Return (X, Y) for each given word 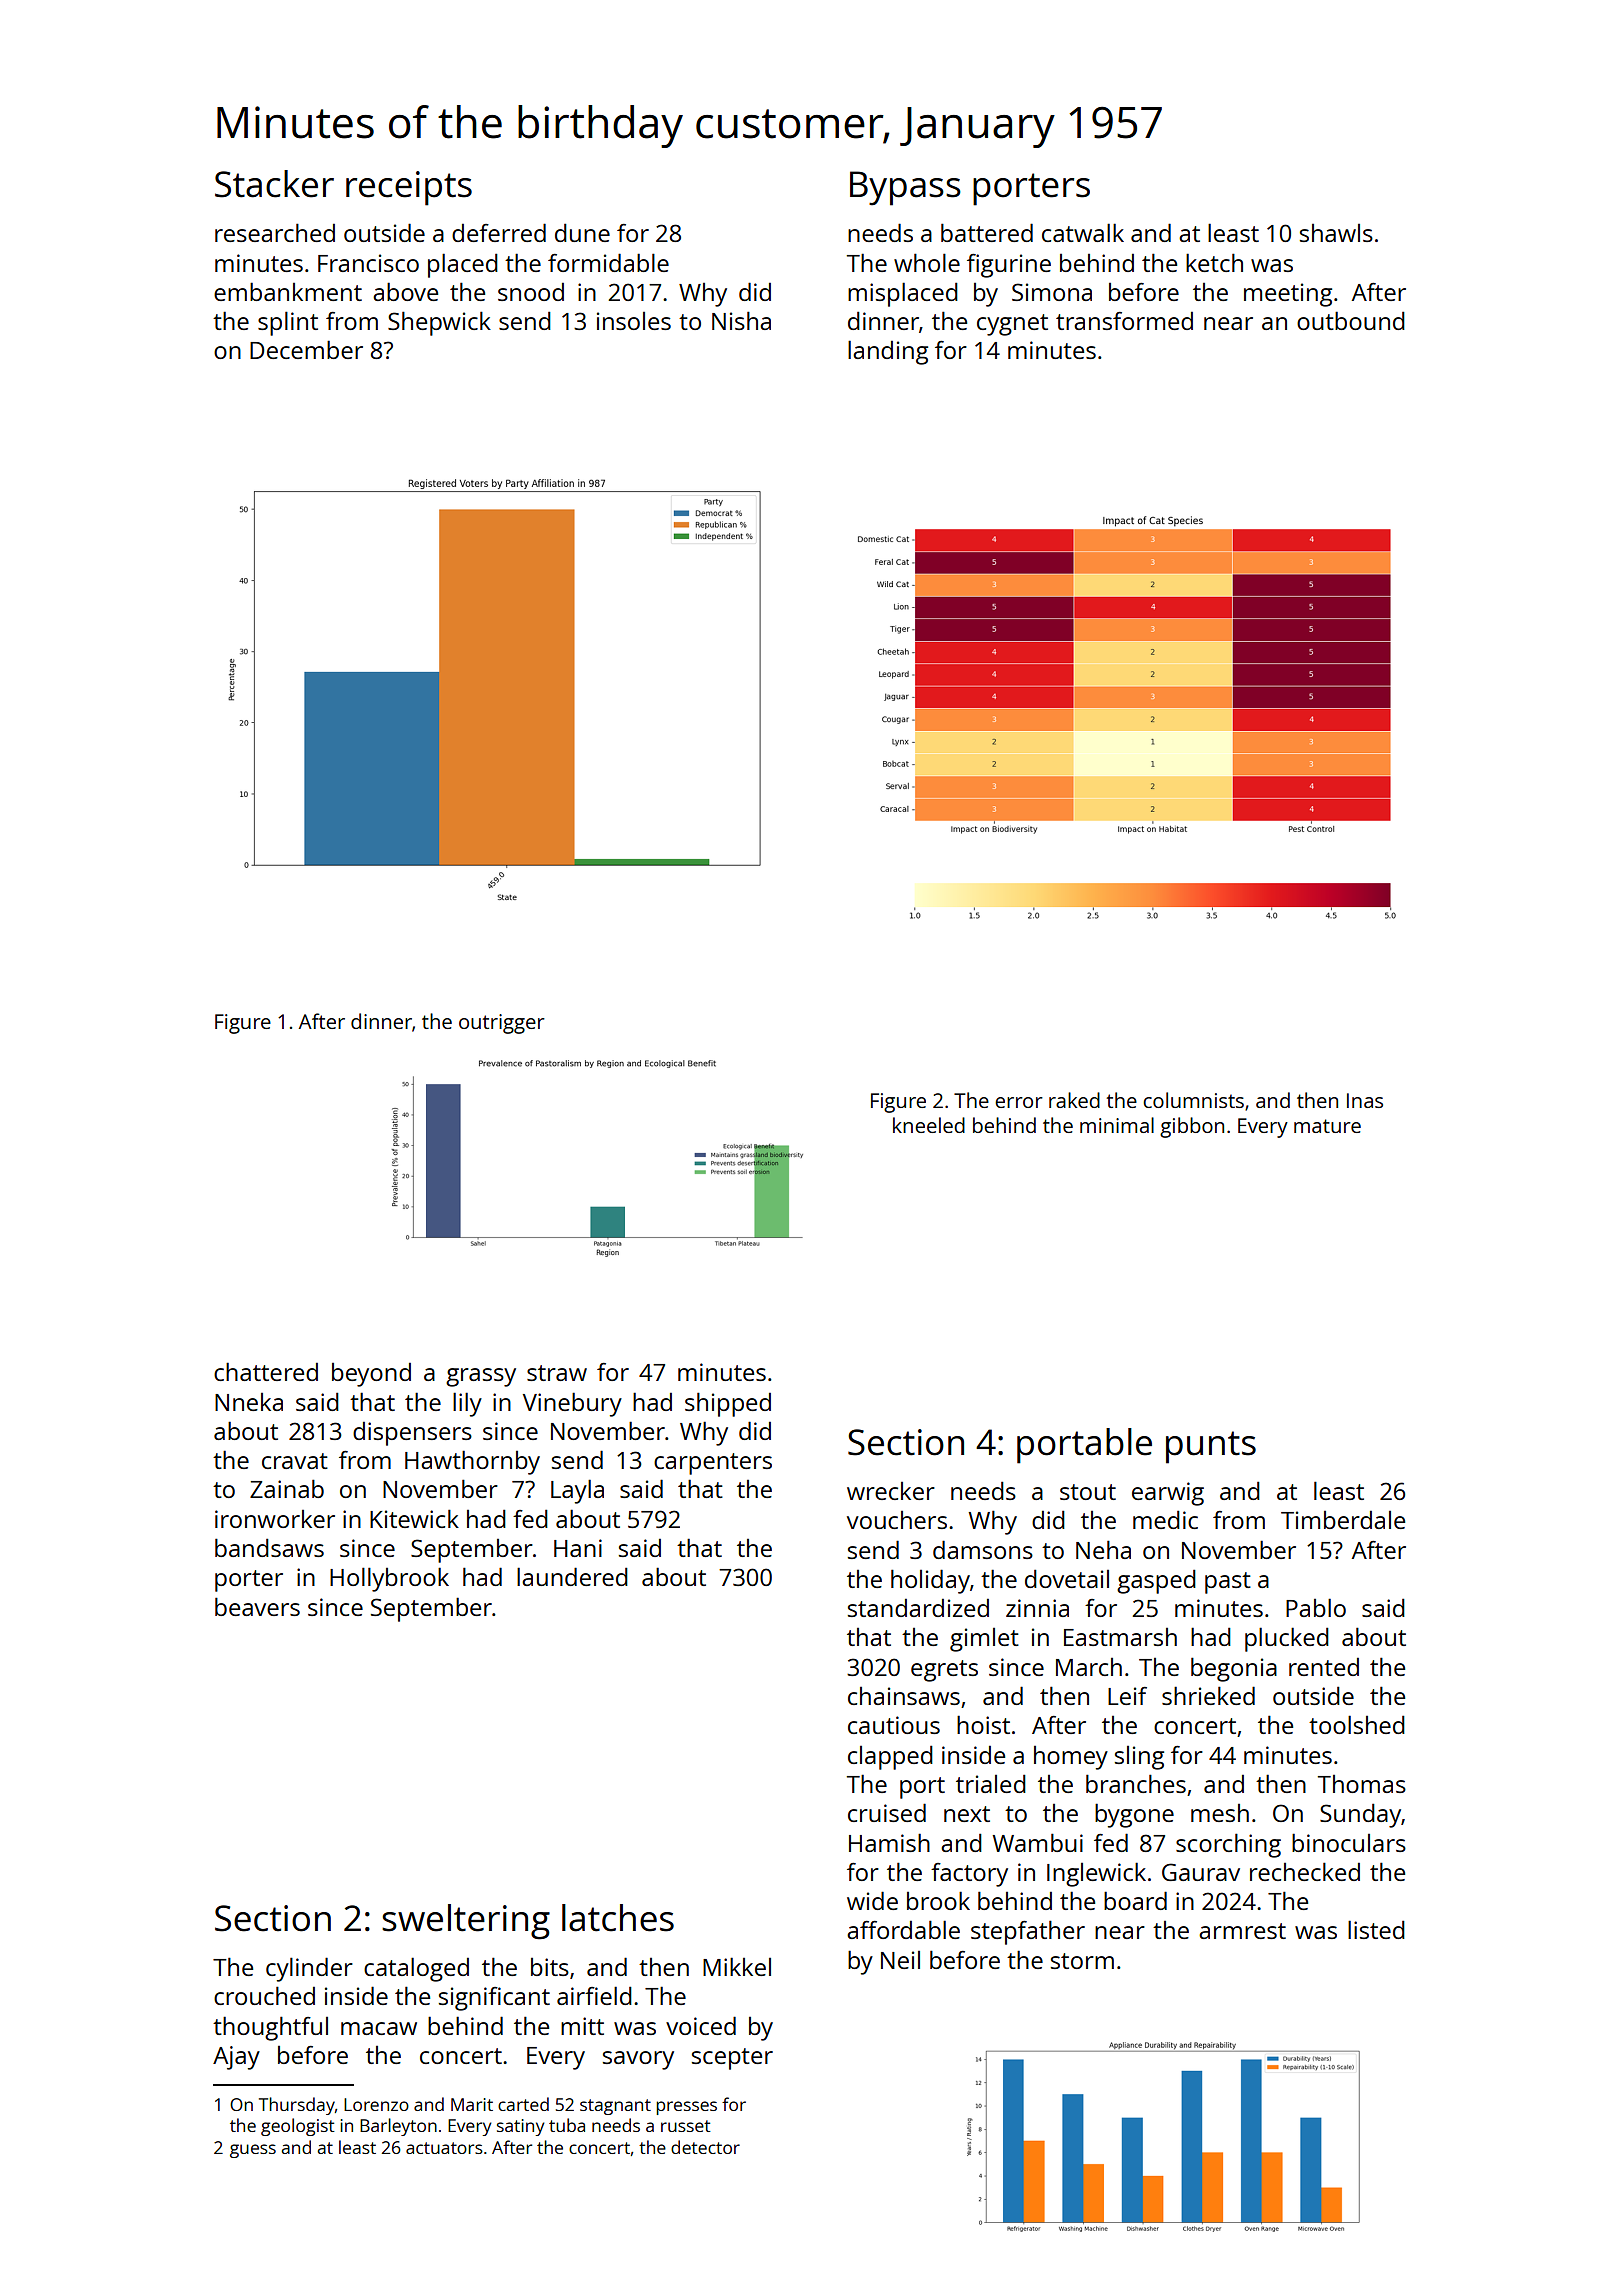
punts (1211, 1447)
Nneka (249, 1402)
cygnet (1012, 325)
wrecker (891, 1491)
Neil (900, 1960)
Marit (472, 2104)
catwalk (1083, 232)
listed (1376, 1929)
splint (288, 323)
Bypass (905, 188)
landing (888, 352)
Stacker (274, 184)
